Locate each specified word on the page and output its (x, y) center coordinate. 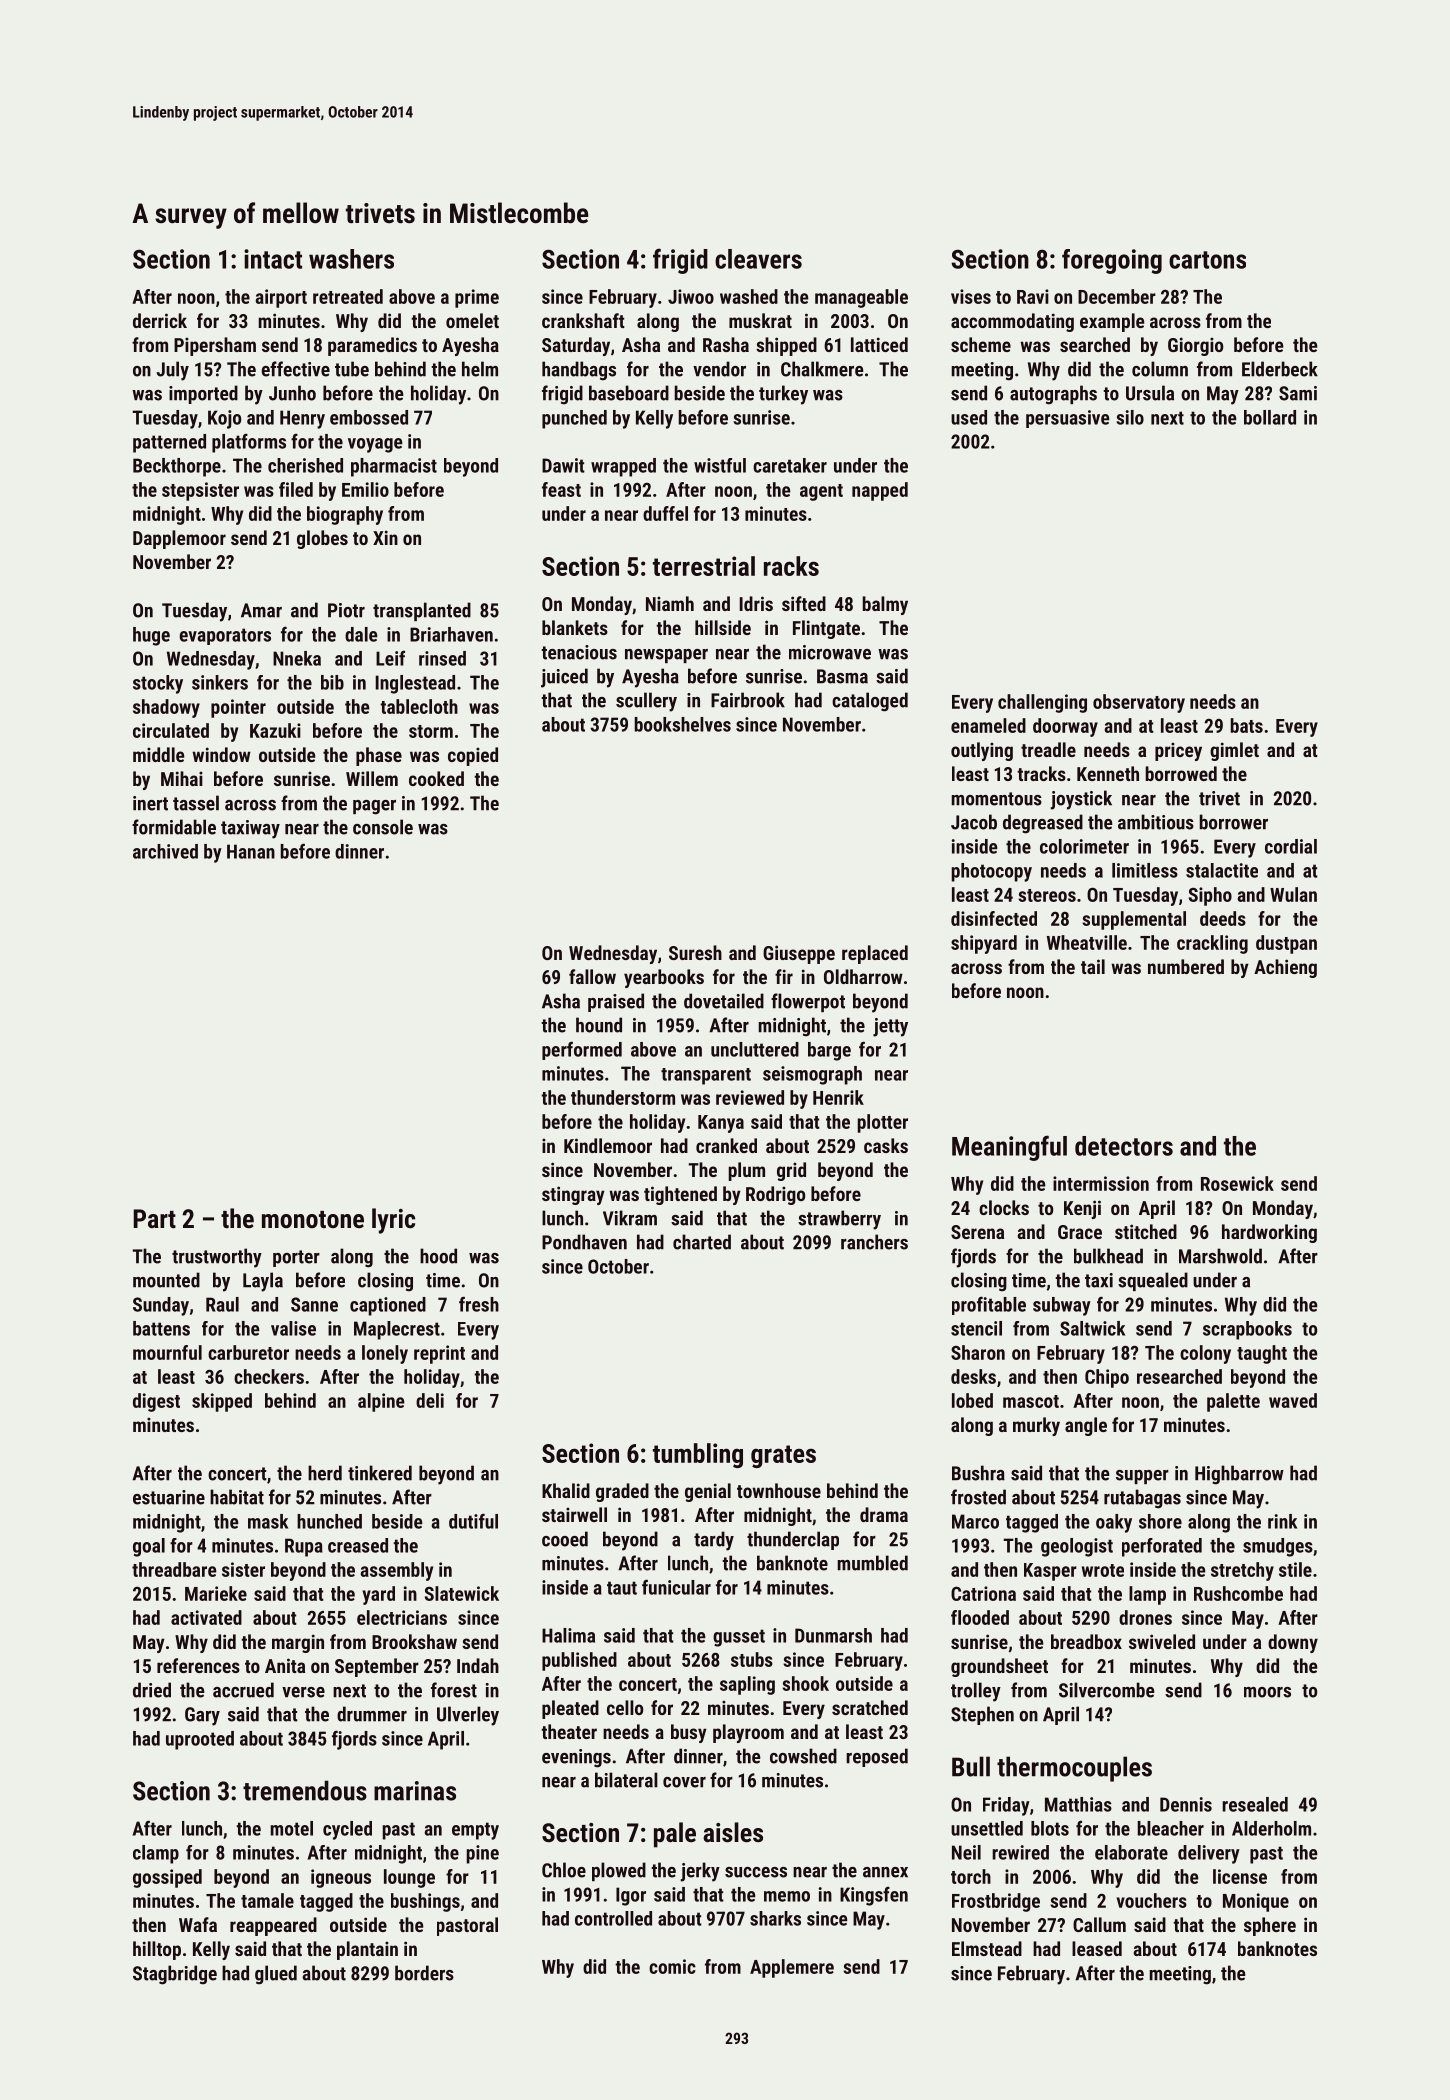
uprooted (200, 1740)
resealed (1255, 1804)
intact (273, 259)
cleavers (758, 259)
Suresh (695, 952)
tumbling (698, 1455)
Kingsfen (874, 1896)
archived (165, 851)
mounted (166, 1280)
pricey (1178, 751)
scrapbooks (1247, 1330)
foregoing (1112, 261)
